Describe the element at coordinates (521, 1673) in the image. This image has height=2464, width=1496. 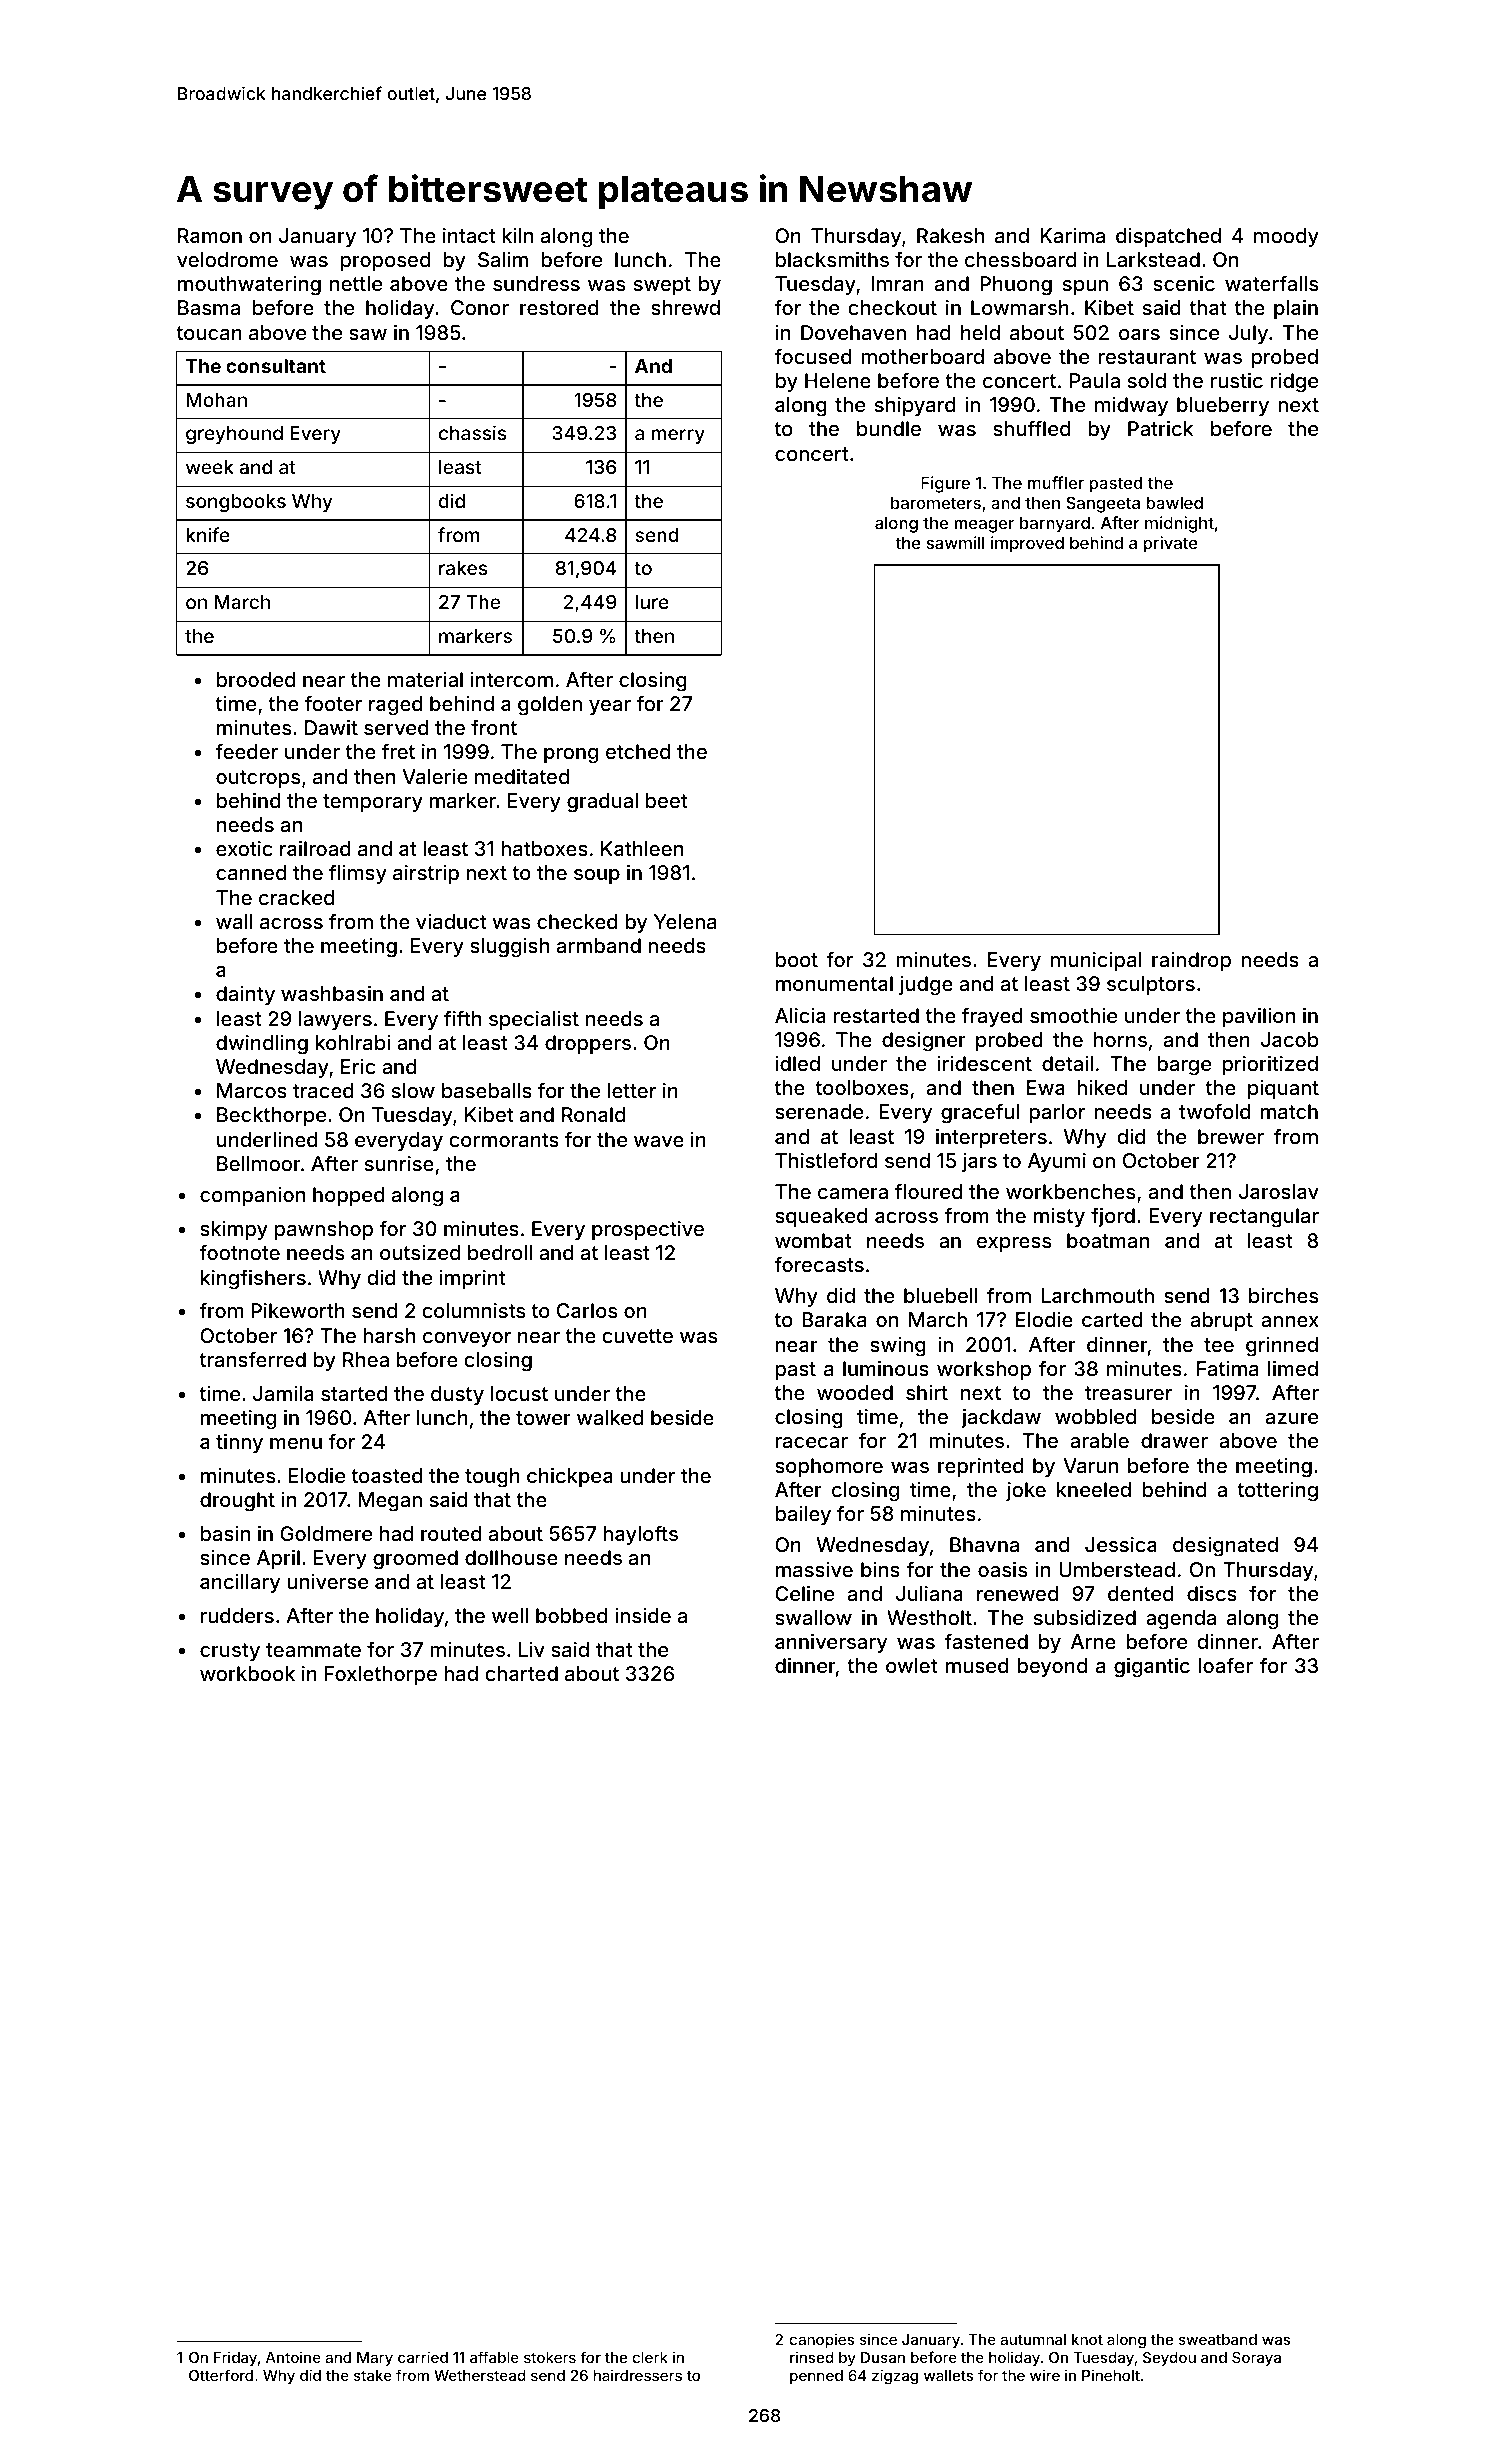
I see `charted` at that location.
